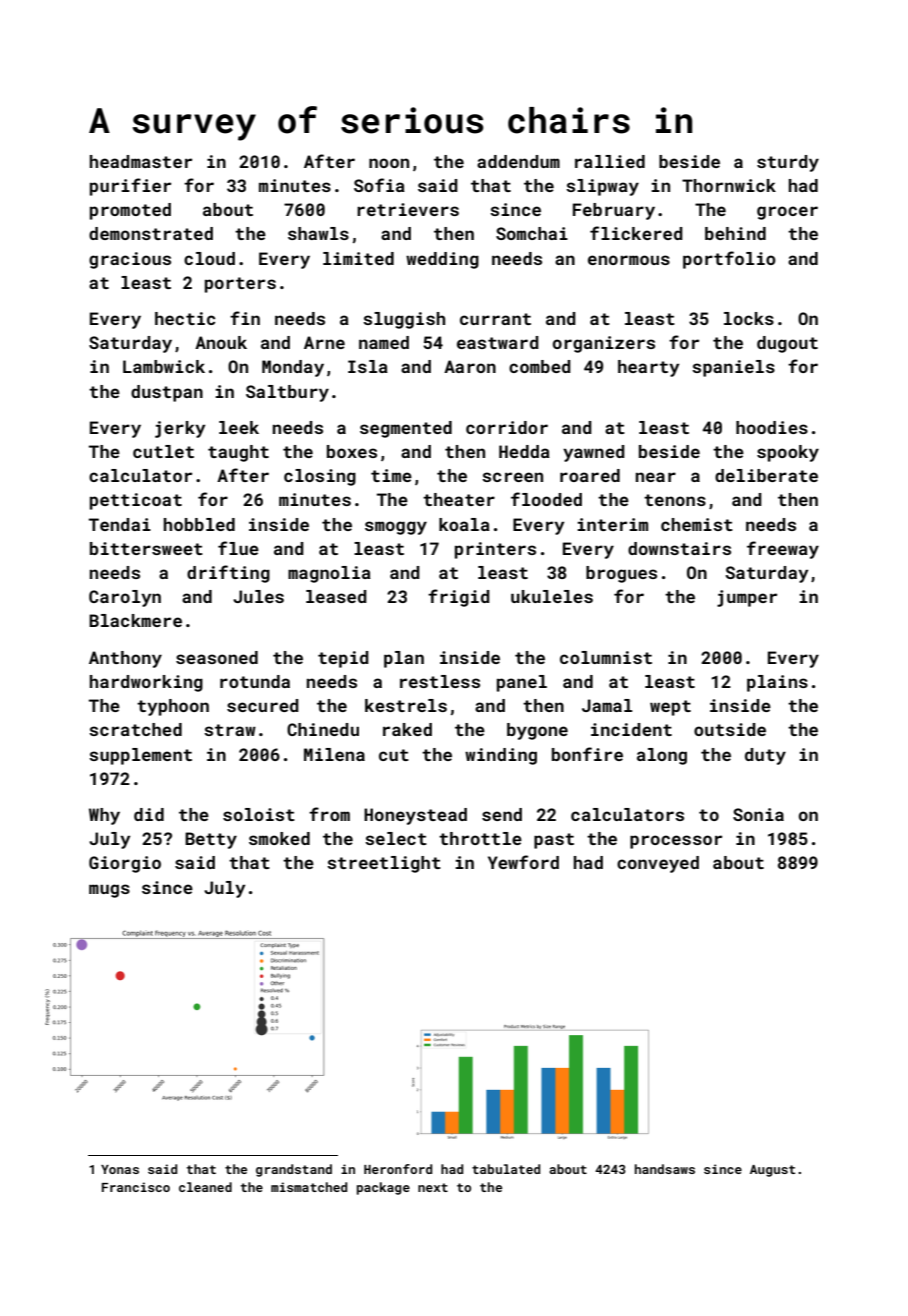 The width and height of the screenshot is (908, 1316). Describe the element at coordinates (238, 548) in the screenshot. I see `flue` at that location.
